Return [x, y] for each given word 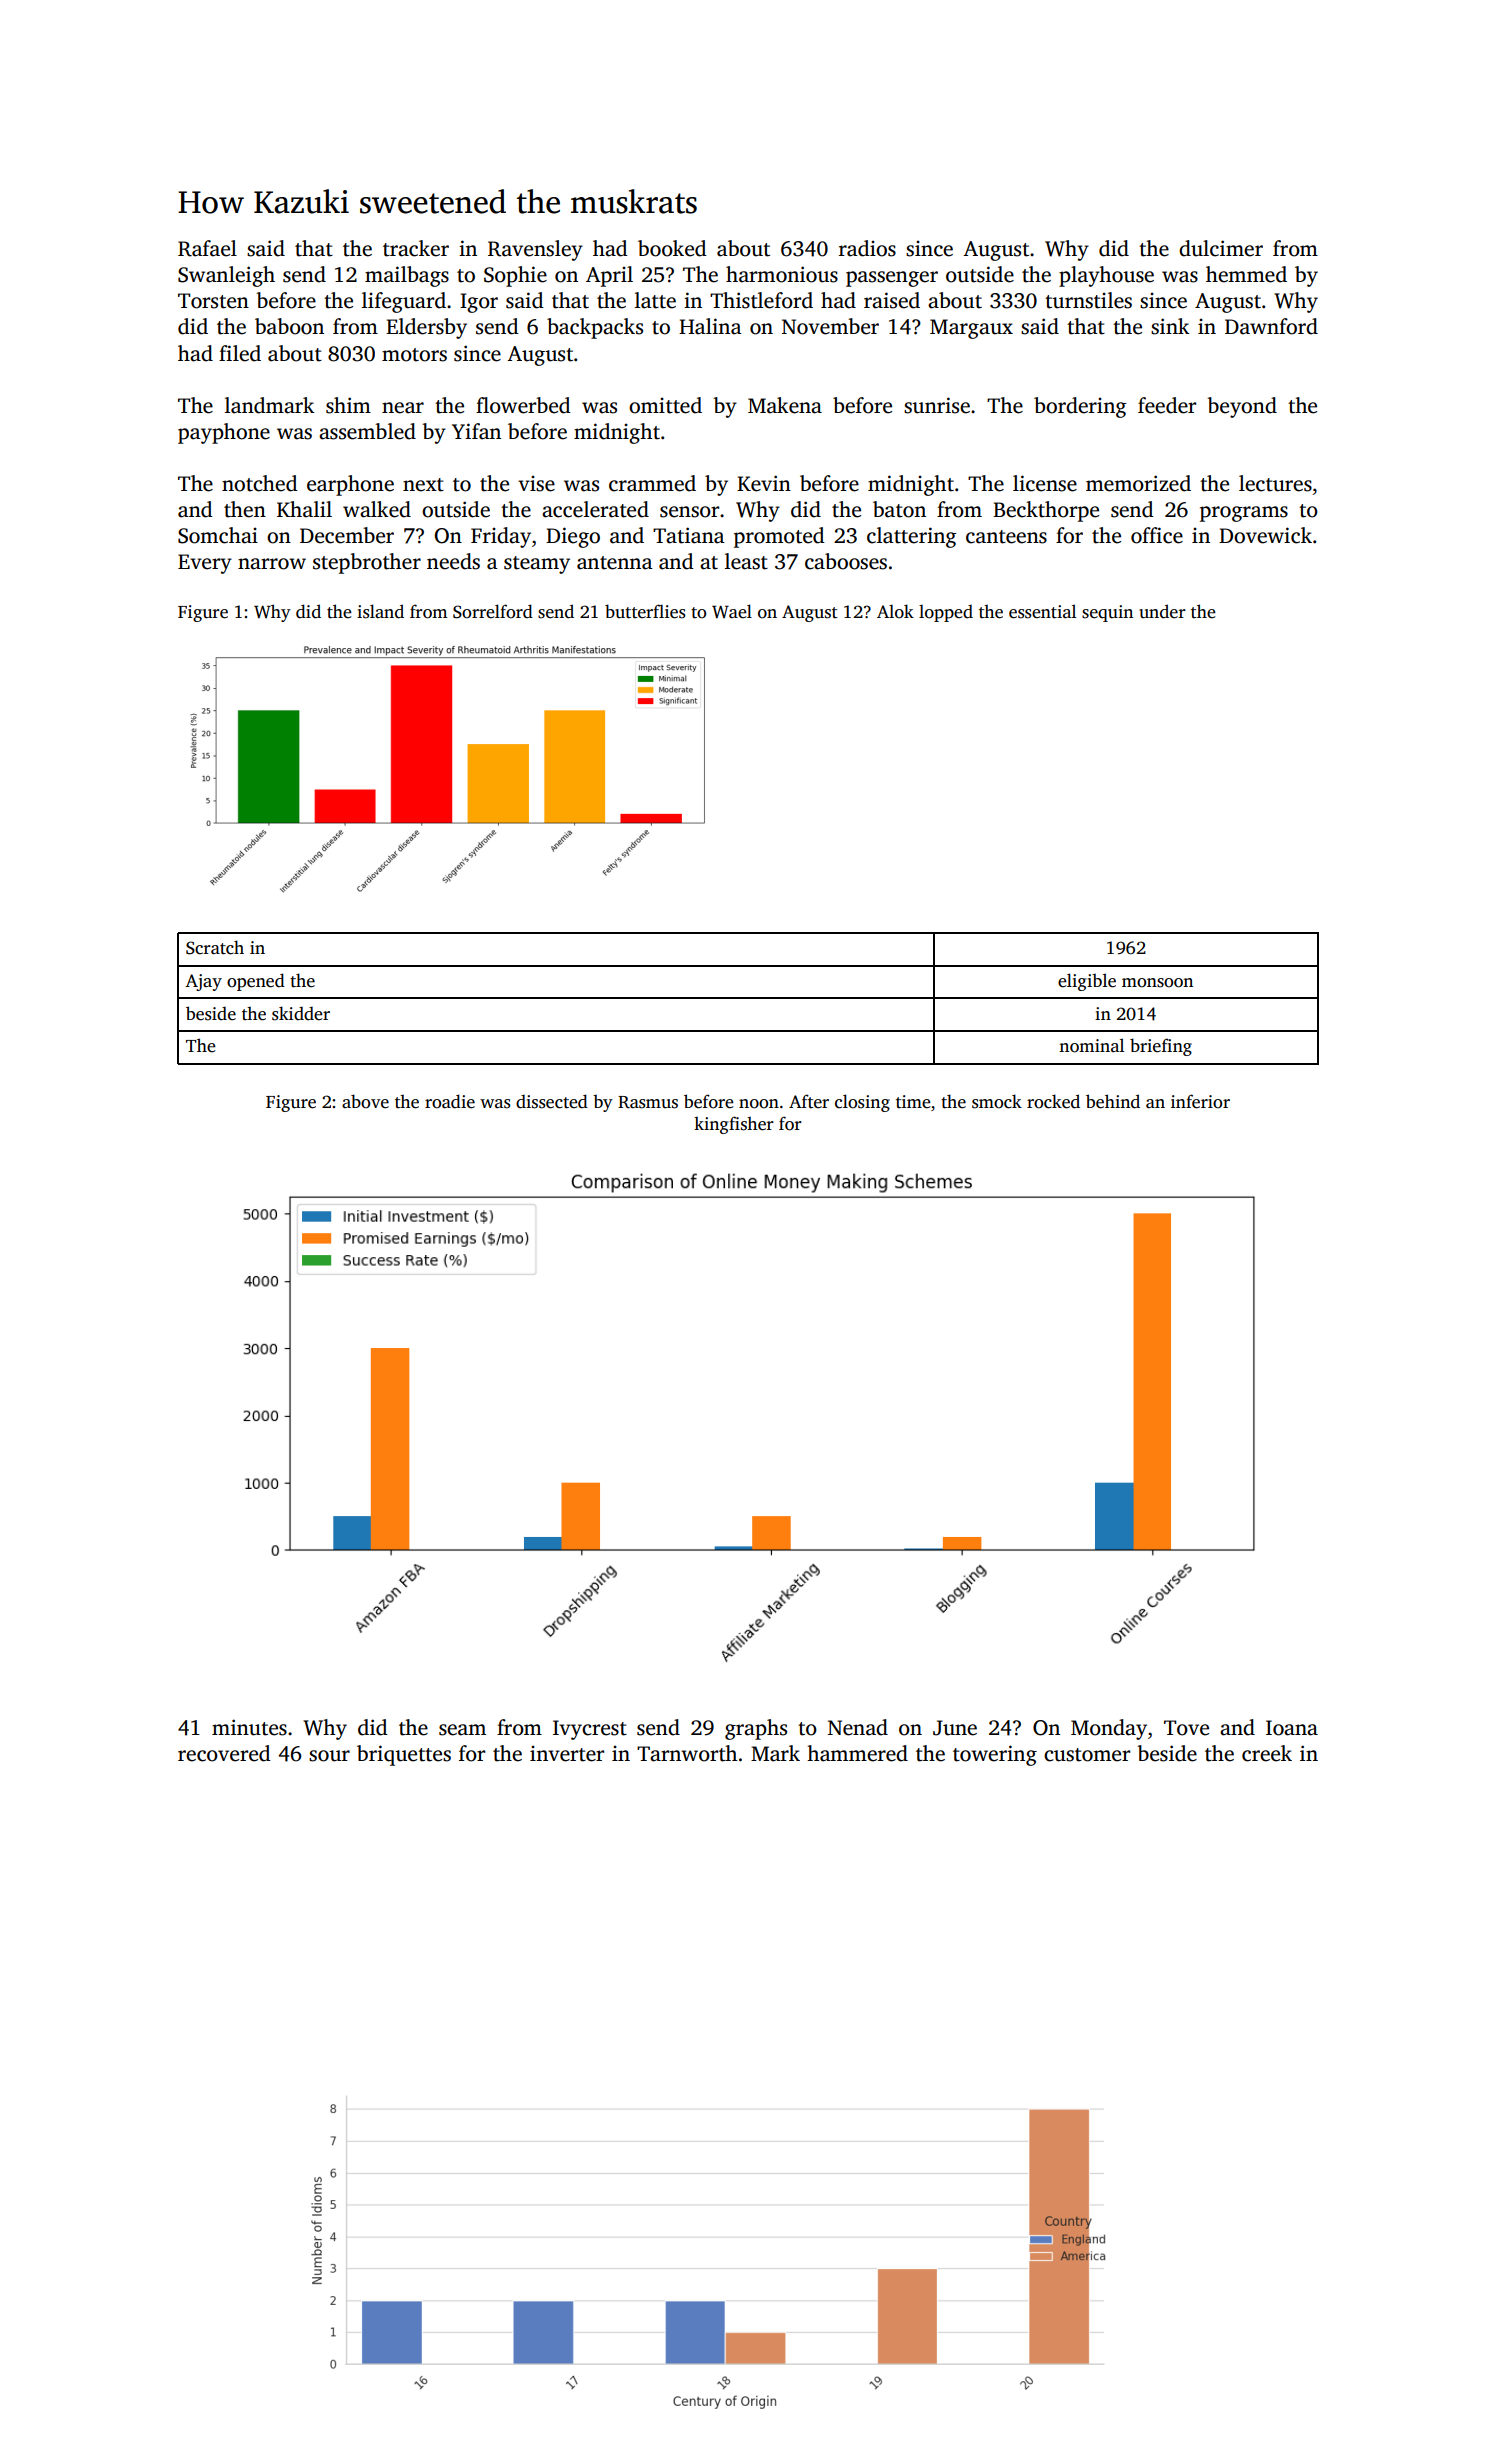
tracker [416, 248]
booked [672, 248]
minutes [249, 1727]
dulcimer [1221, 248]
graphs [756, 1729]
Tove [1186, 1728]
